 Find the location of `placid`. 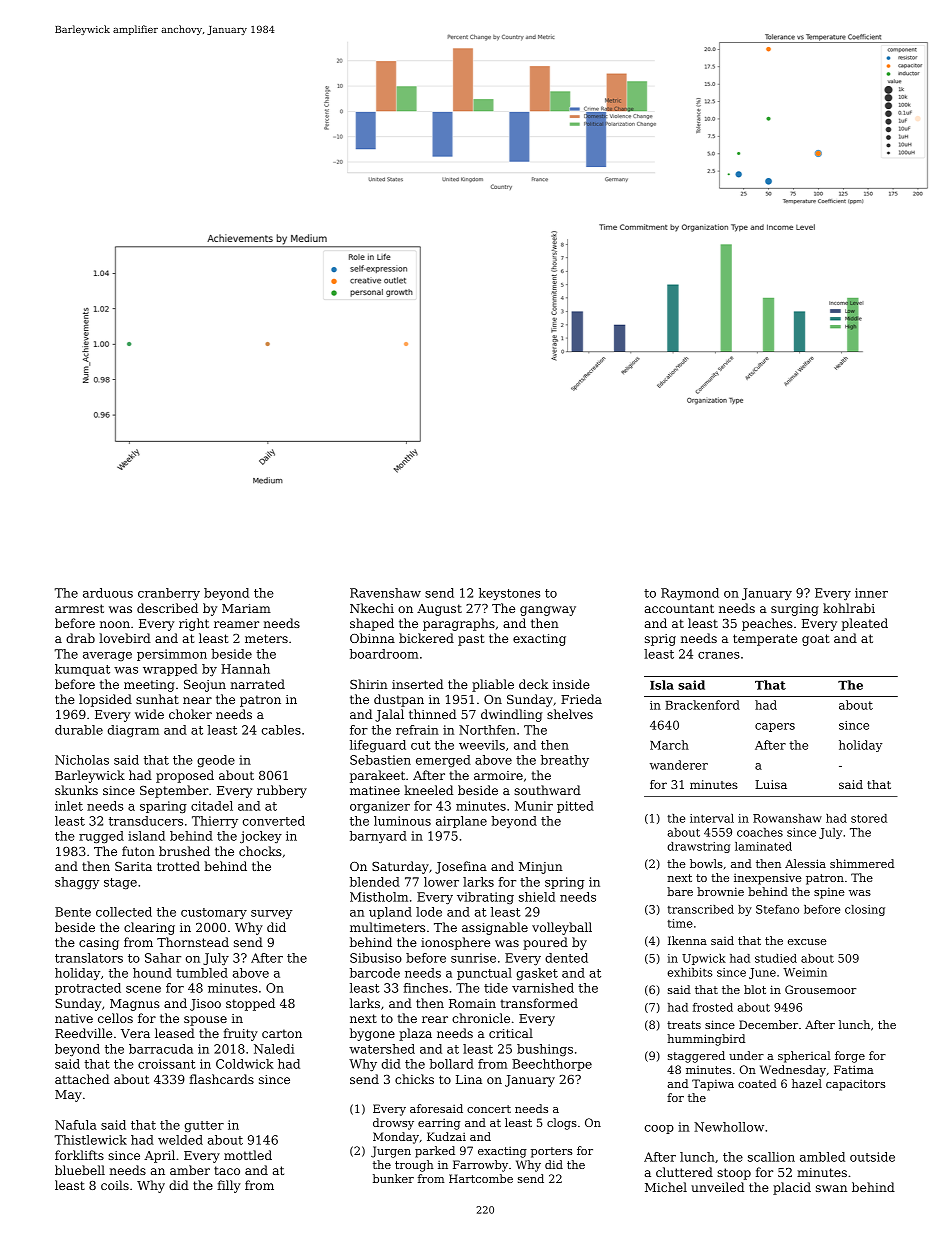

placid is located at coordinates (792, 1188).
